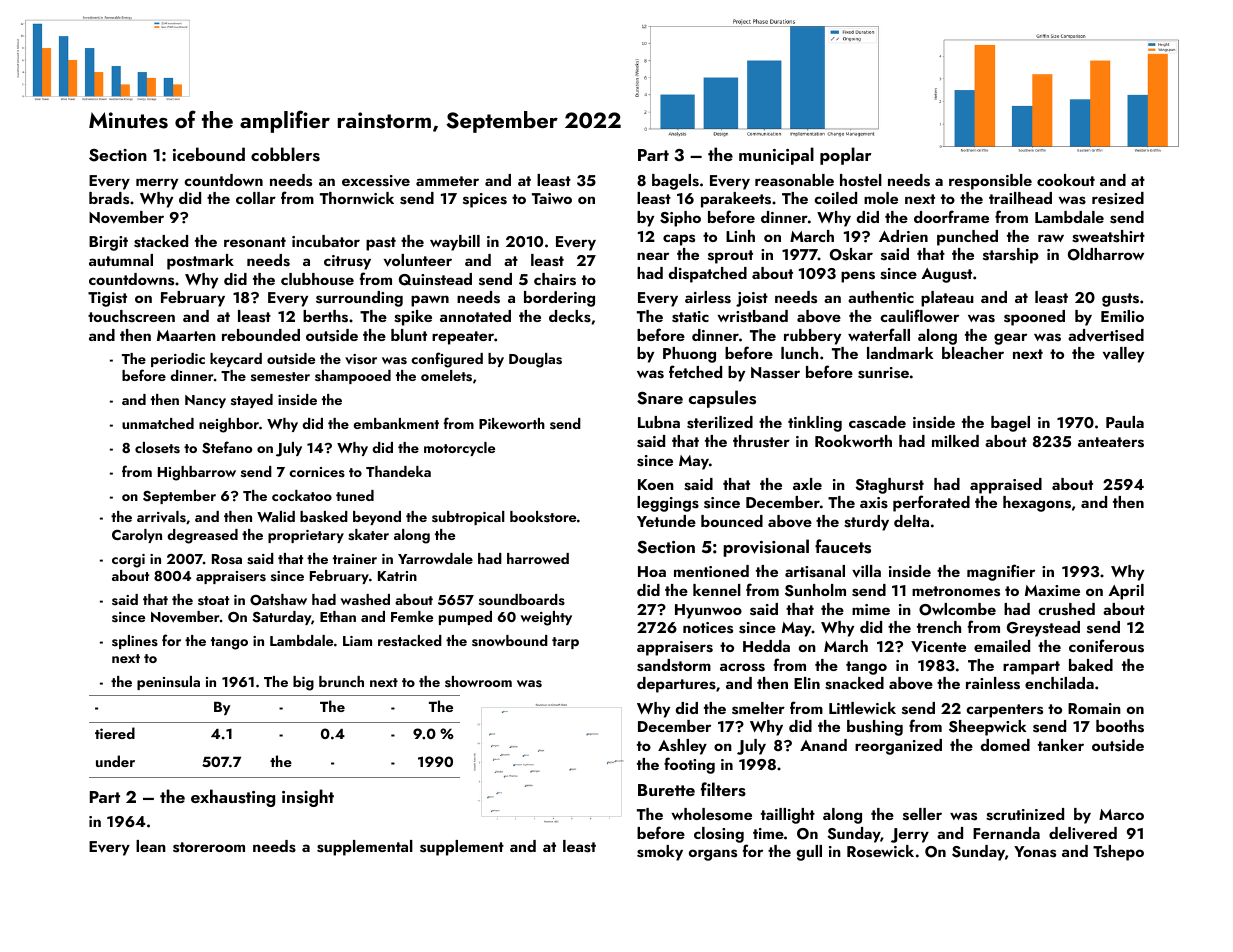  What do you see at coordinates (168, 683) in the screenshot?
I see `peninsula` at bounding box center [168, 683].
